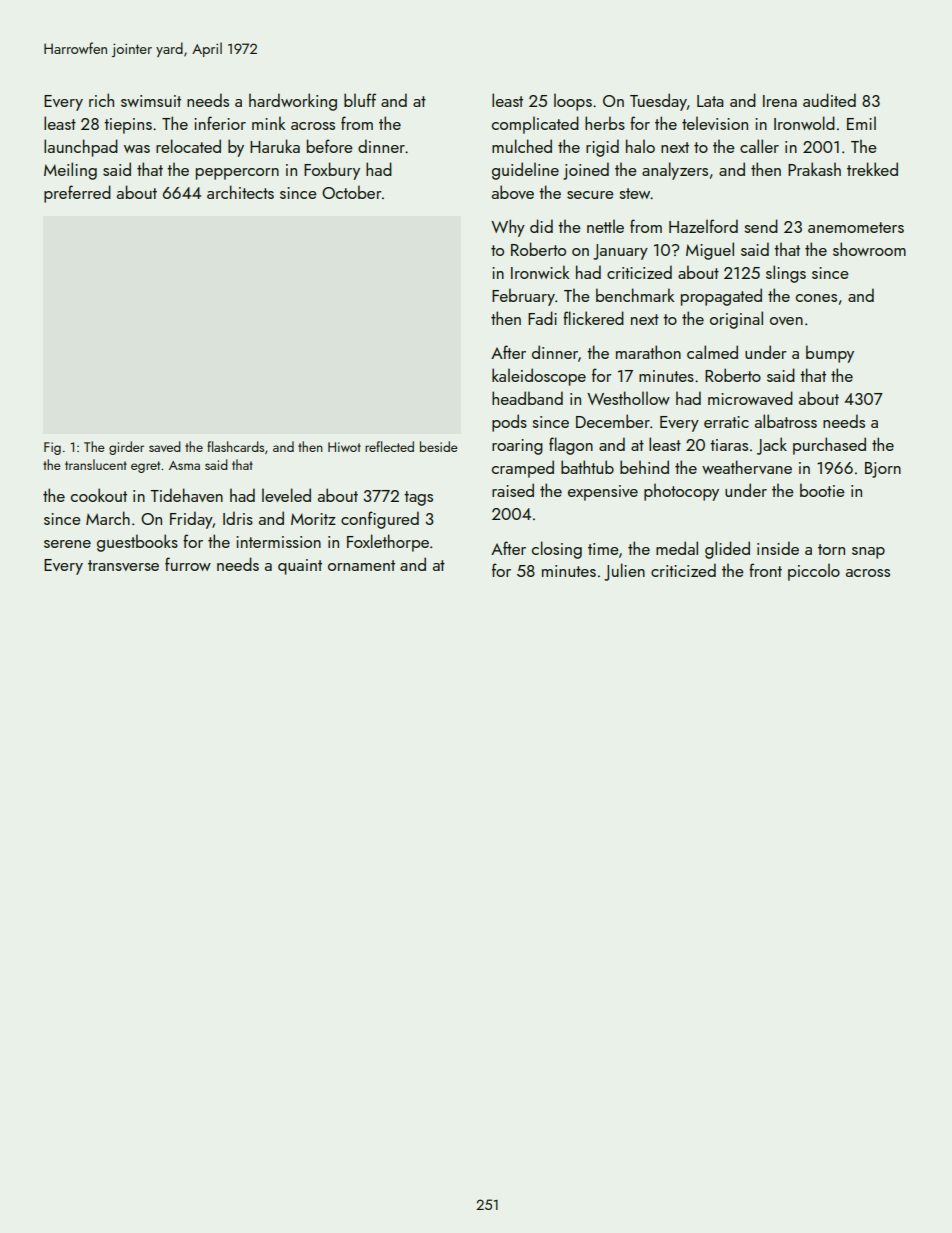 This page has height=1233, width=952. What do you see at coordinates (293, 102) in the page?
I see `hardworking` at bounding box center [293, 102].
